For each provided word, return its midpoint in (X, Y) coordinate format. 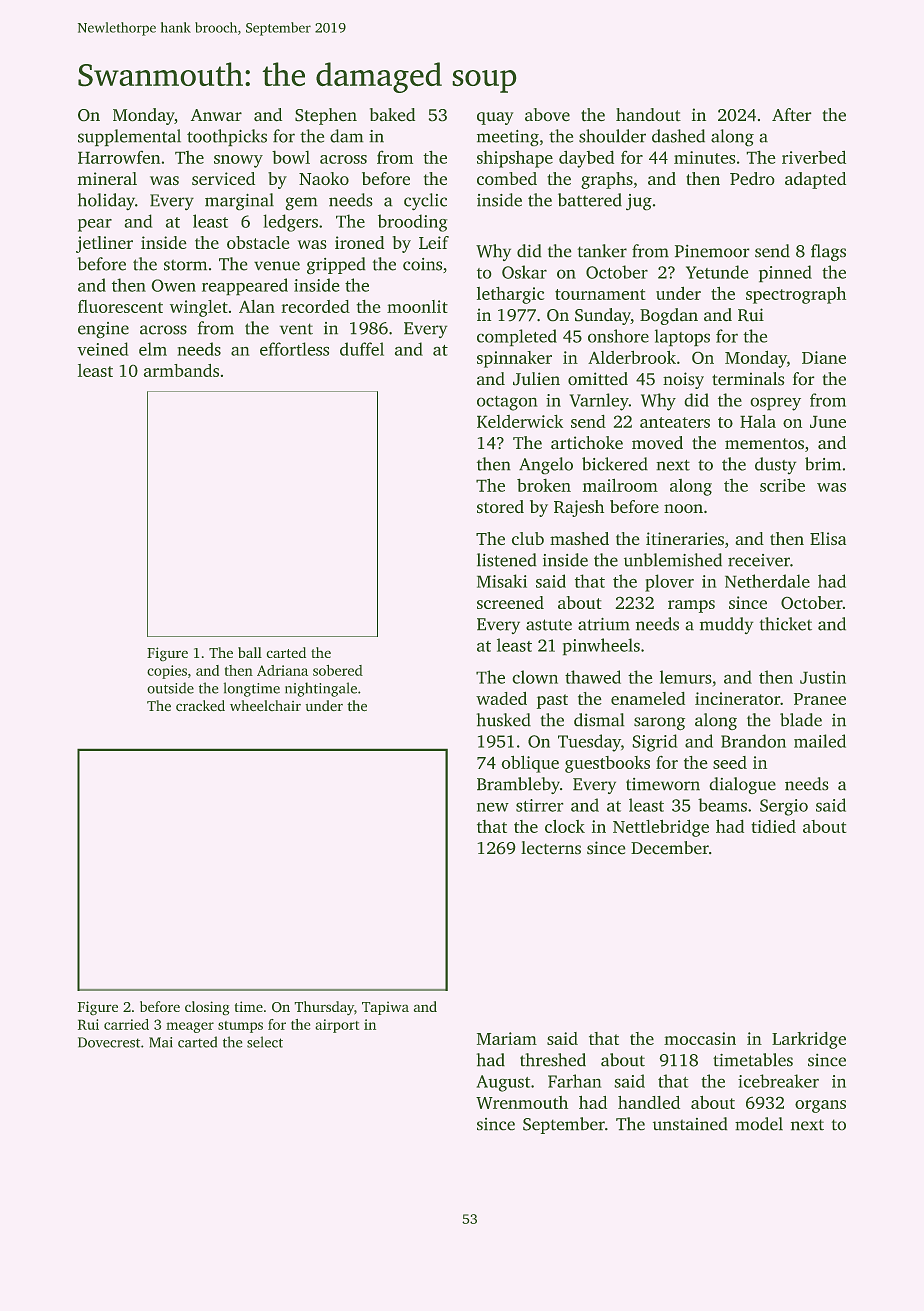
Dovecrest (109, 1042)
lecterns (551, 848)
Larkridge (809, 1040)
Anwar (216, 115)
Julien (536, 379)
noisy (683, 380)
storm (185, 265)
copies (167, 672)
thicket (785, 624)
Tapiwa (385, 1008)
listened (507, 560)
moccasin (700, 1038)
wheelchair (265, 706)
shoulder (612, 136)
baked (392, 115)
